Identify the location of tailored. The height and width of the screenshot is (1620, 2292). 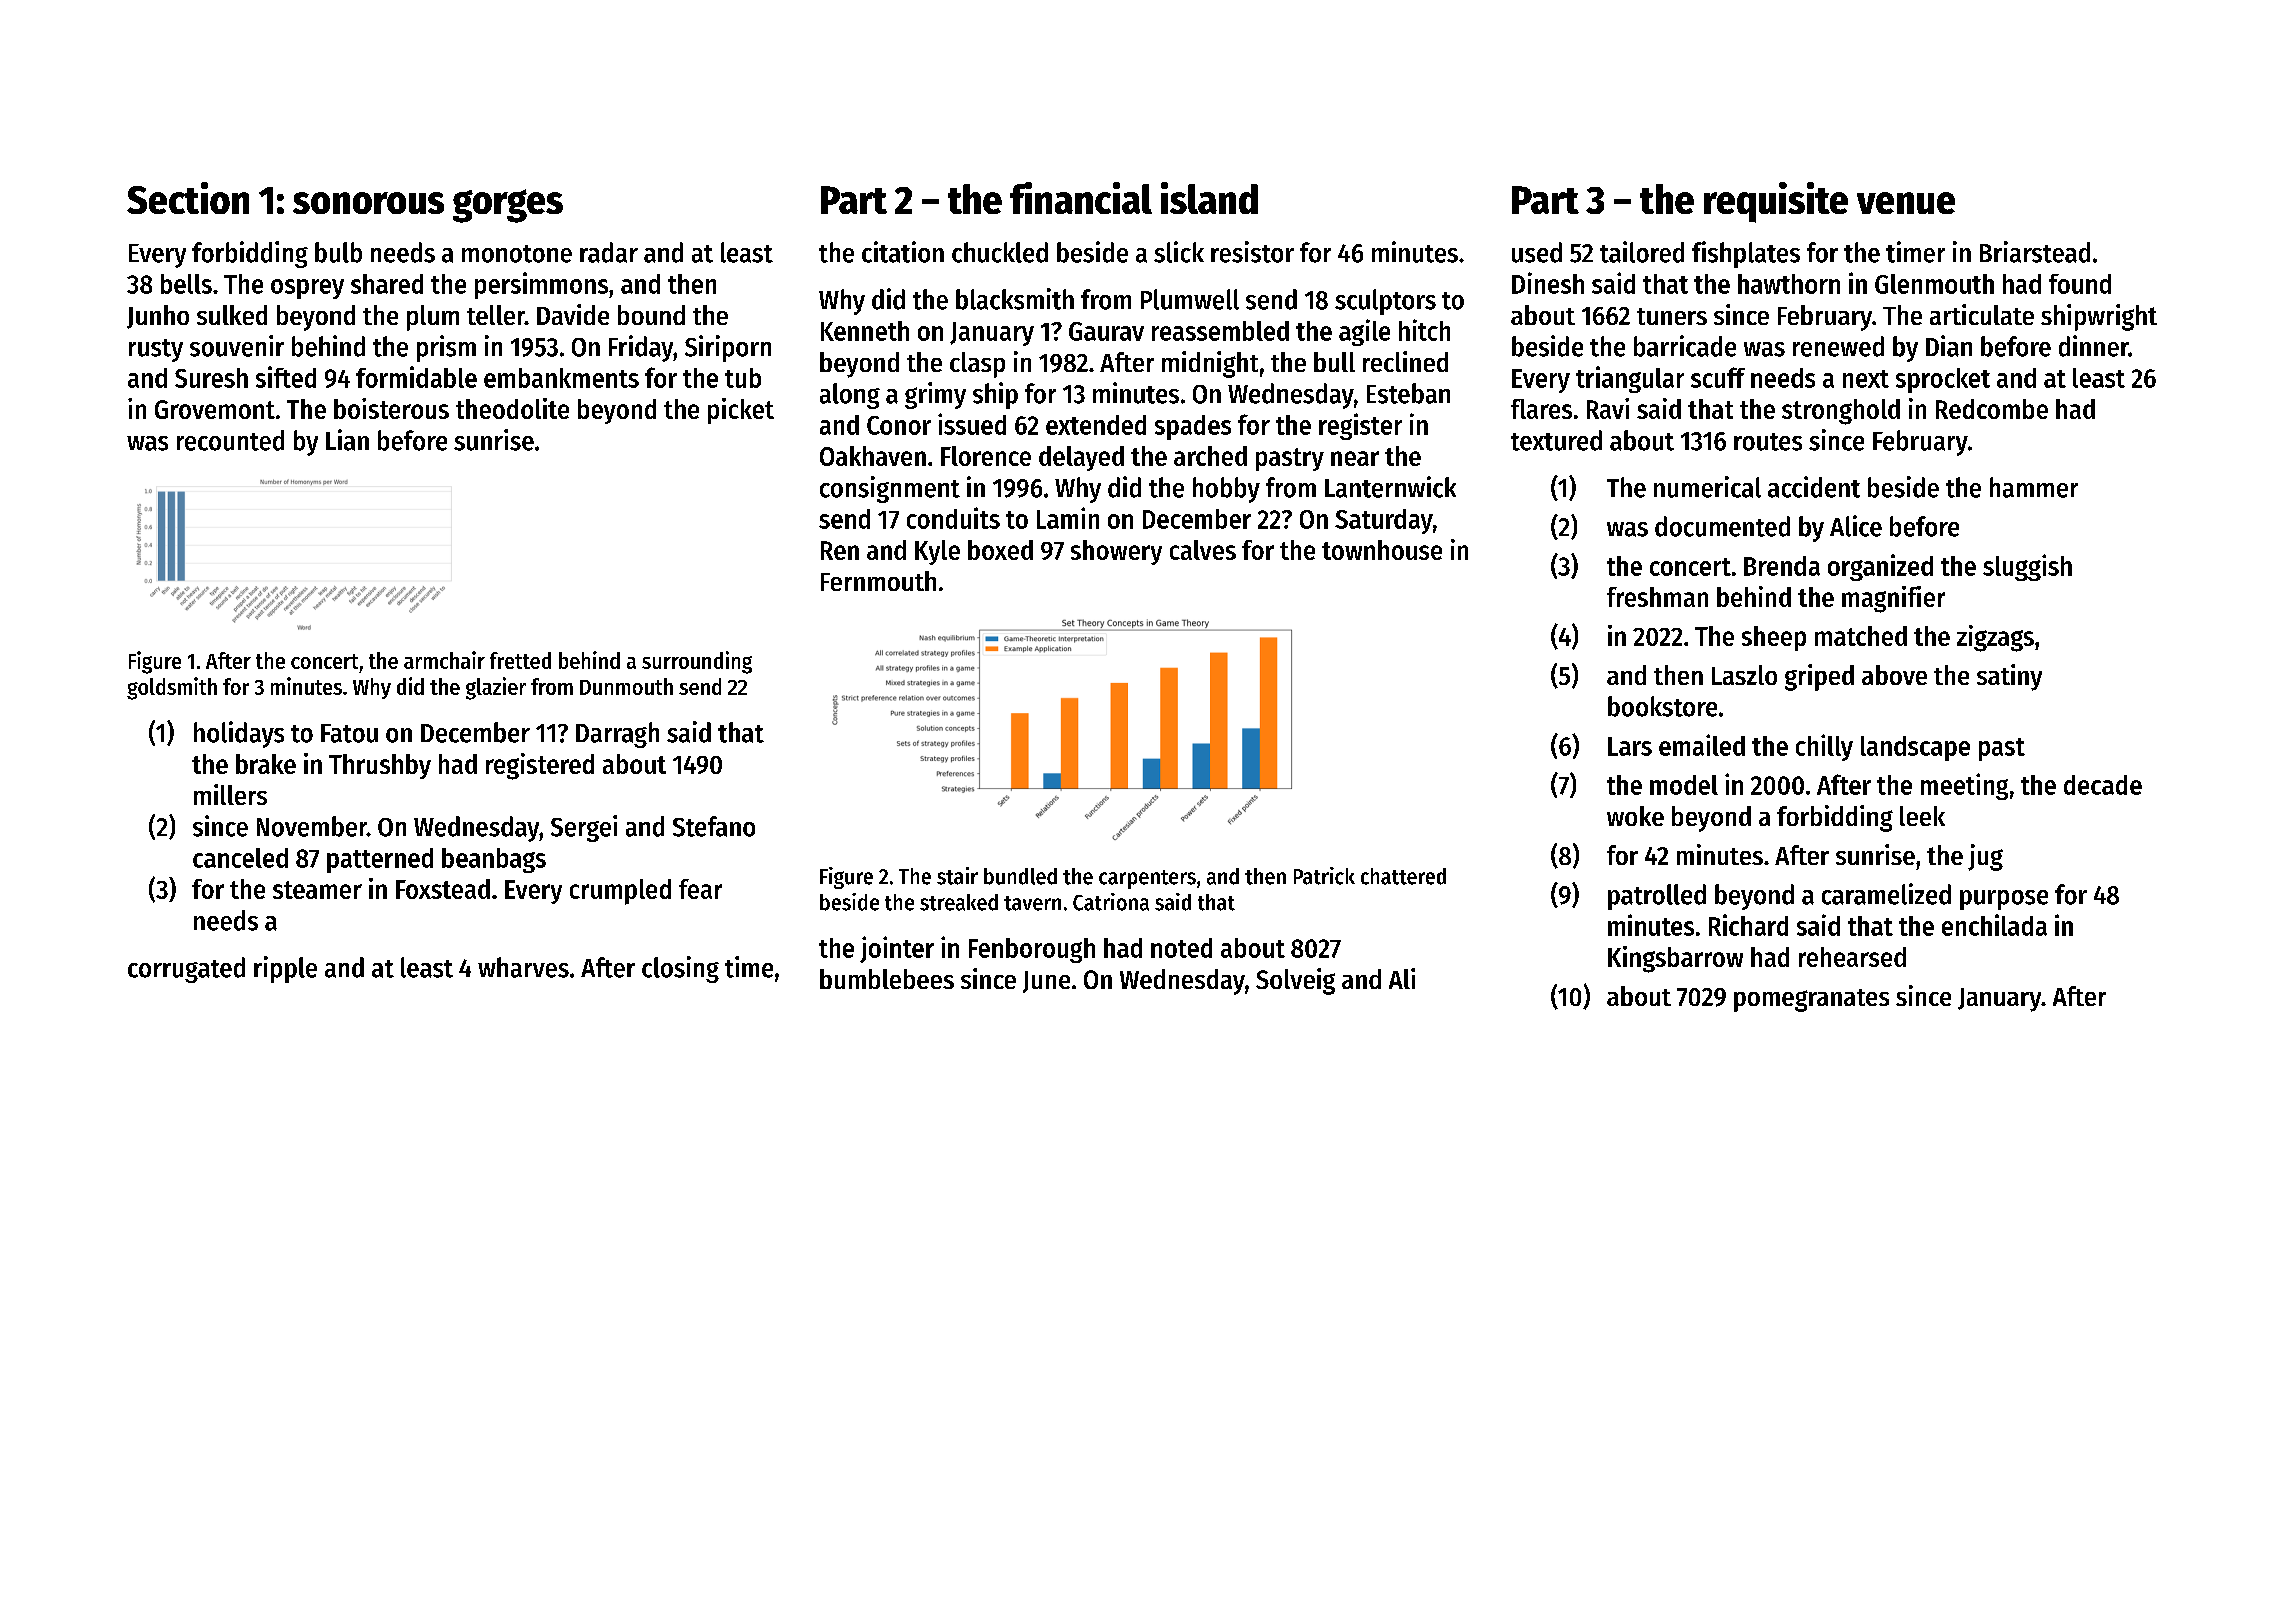
(1642, 252).
